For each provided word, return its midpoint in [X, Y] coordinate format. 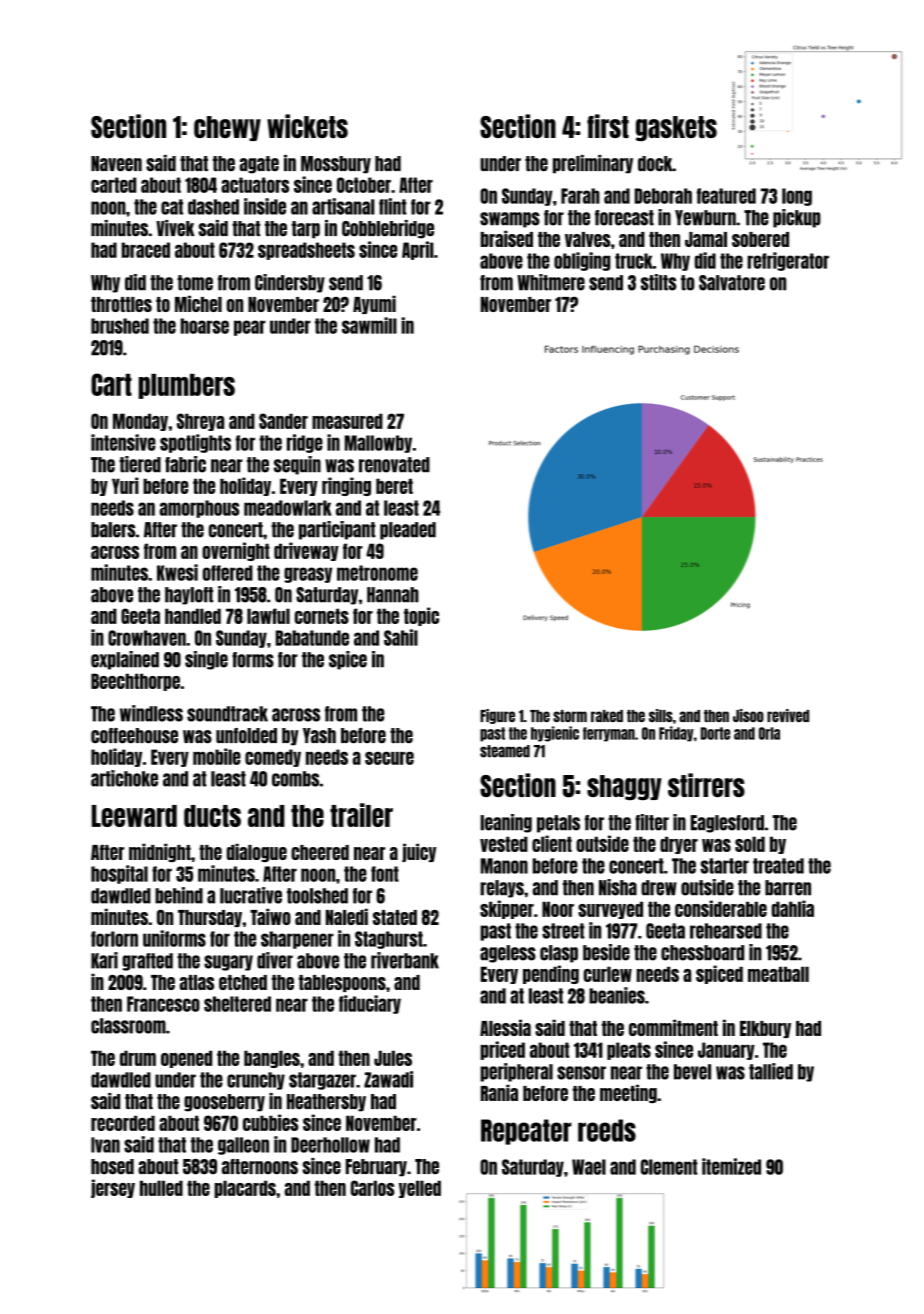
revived [788, 715]
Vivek [175, 228]
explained [125, 660]
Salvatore [732, 283]
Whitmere [551, 282]
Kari [104, 960]
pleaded [408, 531]
